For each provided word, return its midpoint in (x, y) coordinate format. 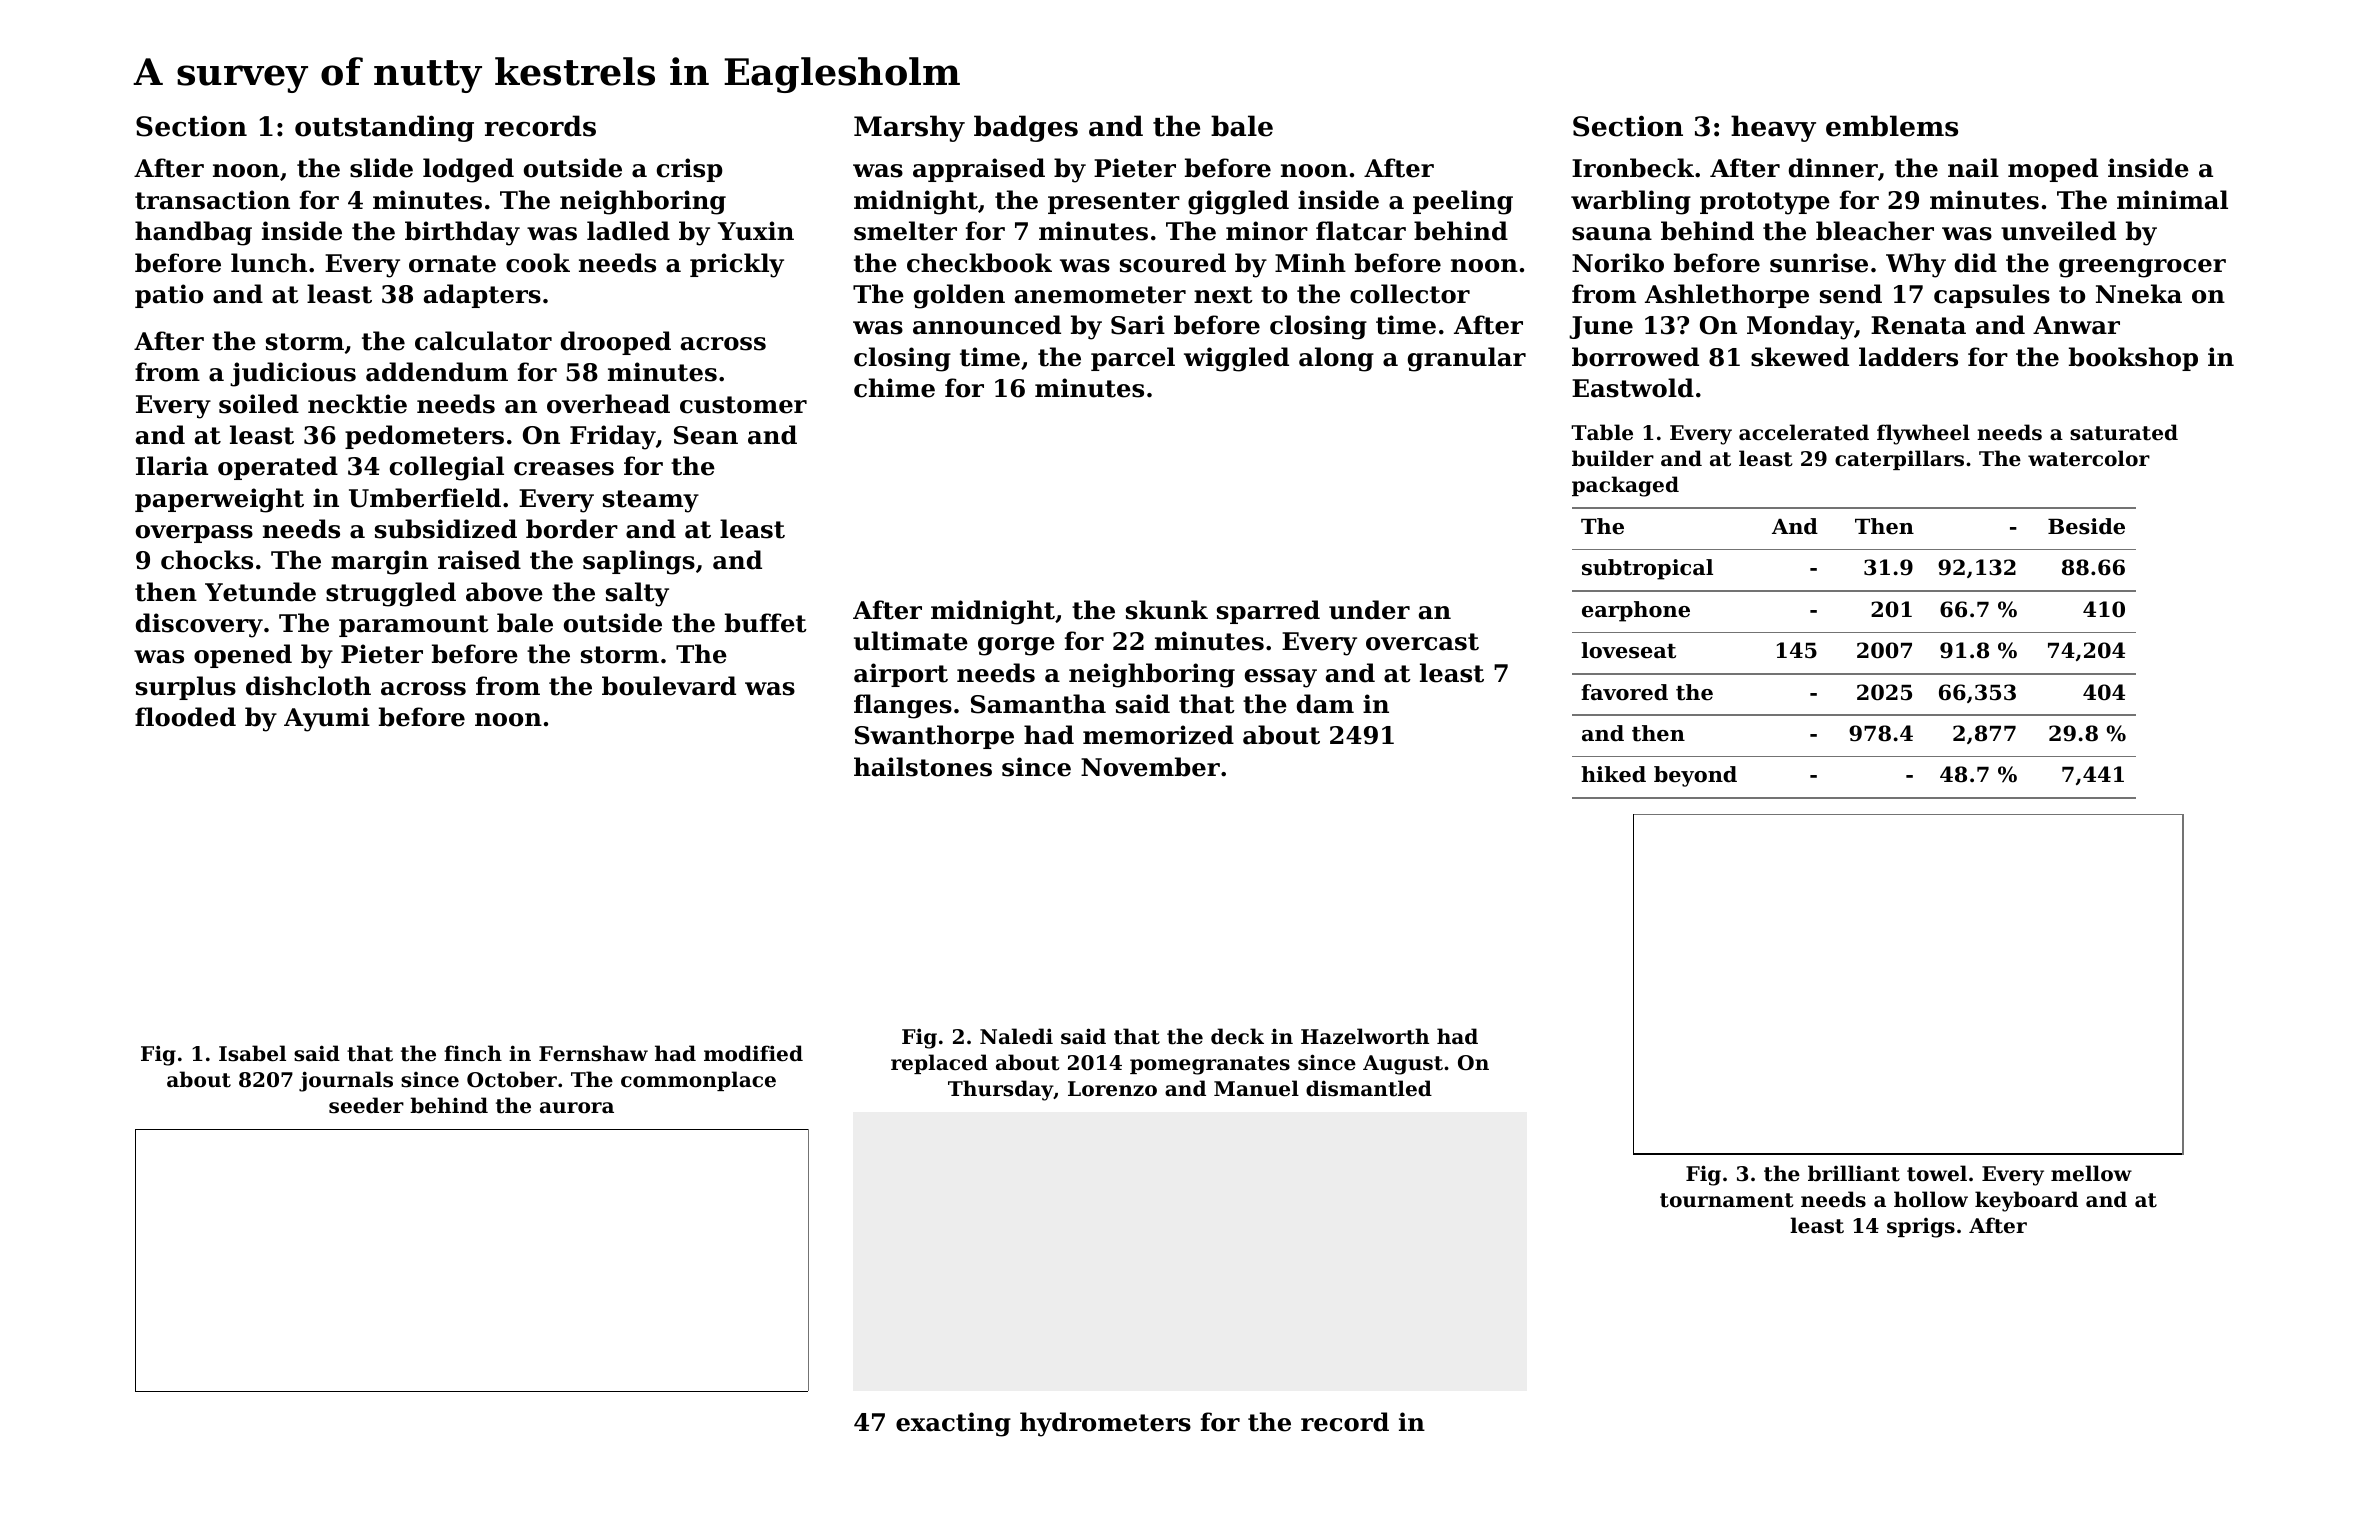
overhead (608, 404)
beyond (1695, 776)
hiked (1613, 774)
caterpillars (1899, 460)
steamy (651, 501)
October (512, 1079)
